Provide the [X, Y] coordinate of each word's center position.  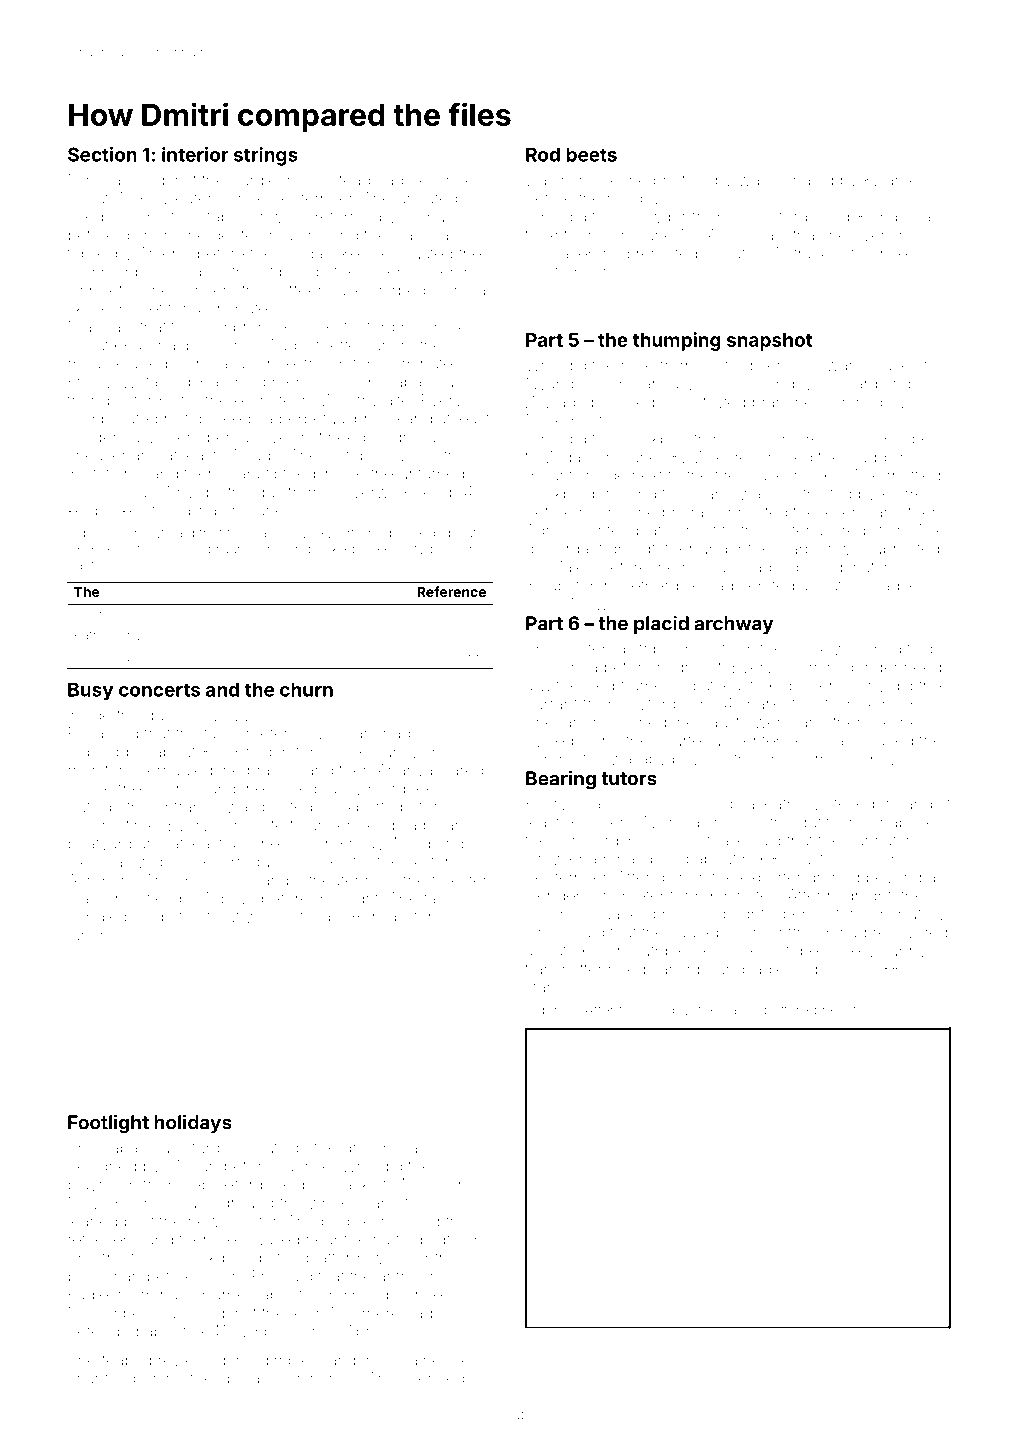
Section [102, 154]
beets [591, 154]
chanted [97, 1378]
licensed [433, 1378]
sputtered [786, 1011]
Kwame [891, 180]
